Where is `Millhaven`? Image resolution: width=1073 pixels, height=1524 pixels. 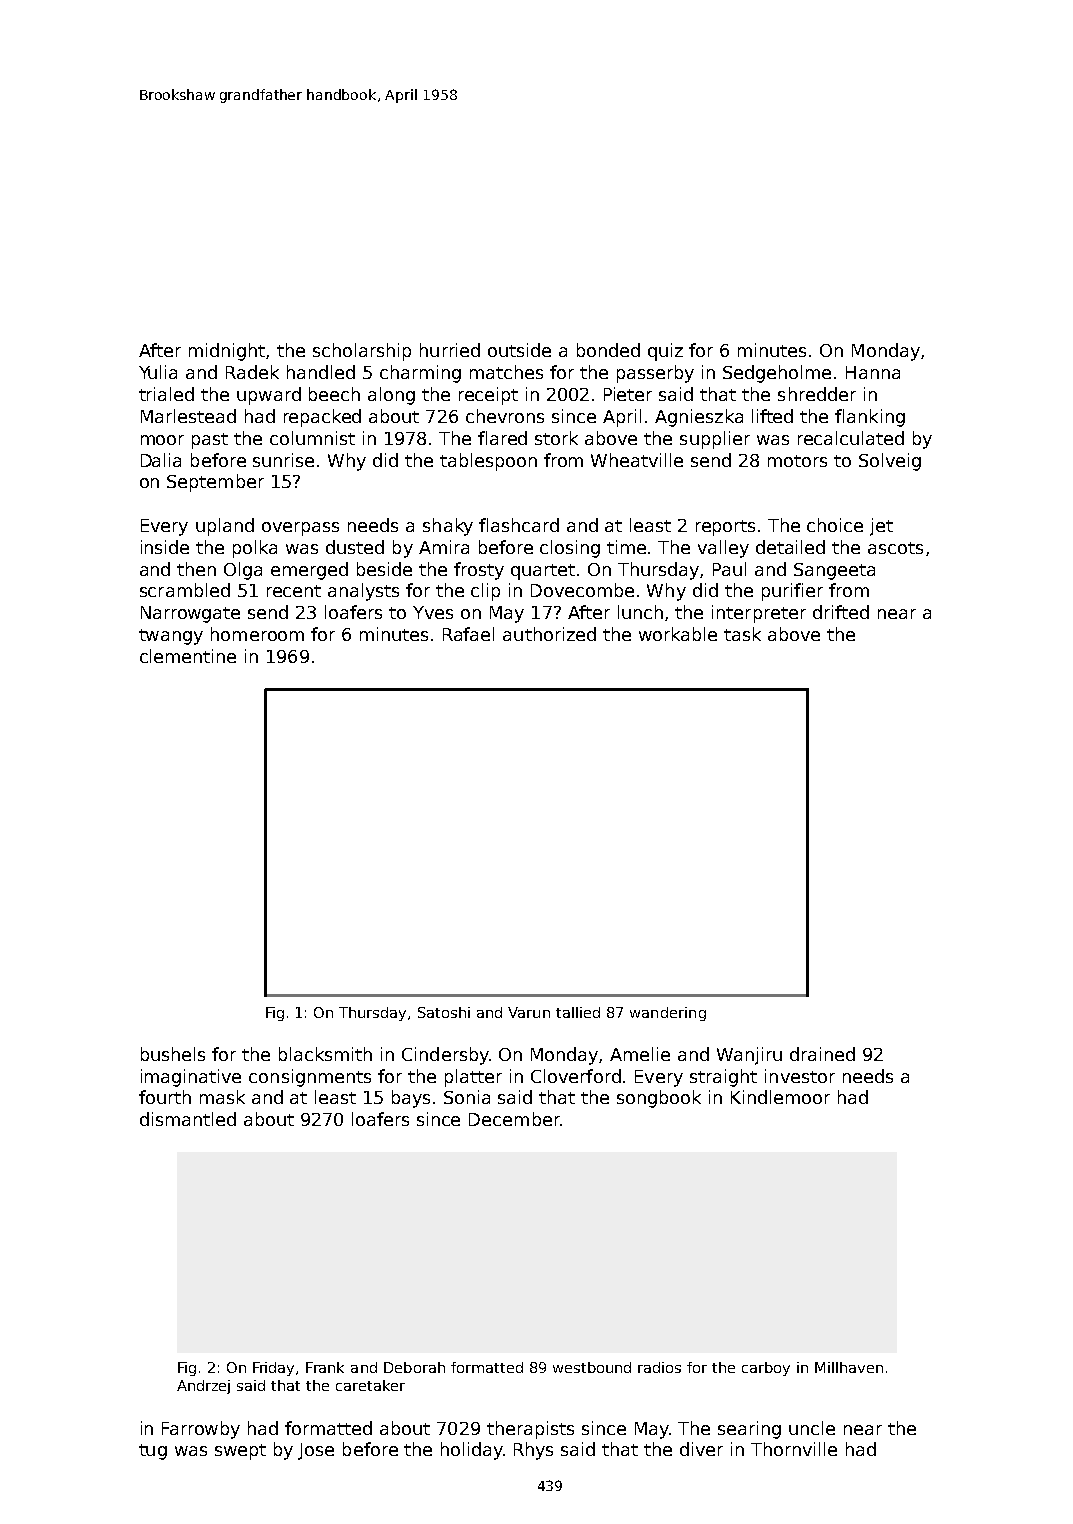
Millhaven is located at coordinates (849, 1367).
